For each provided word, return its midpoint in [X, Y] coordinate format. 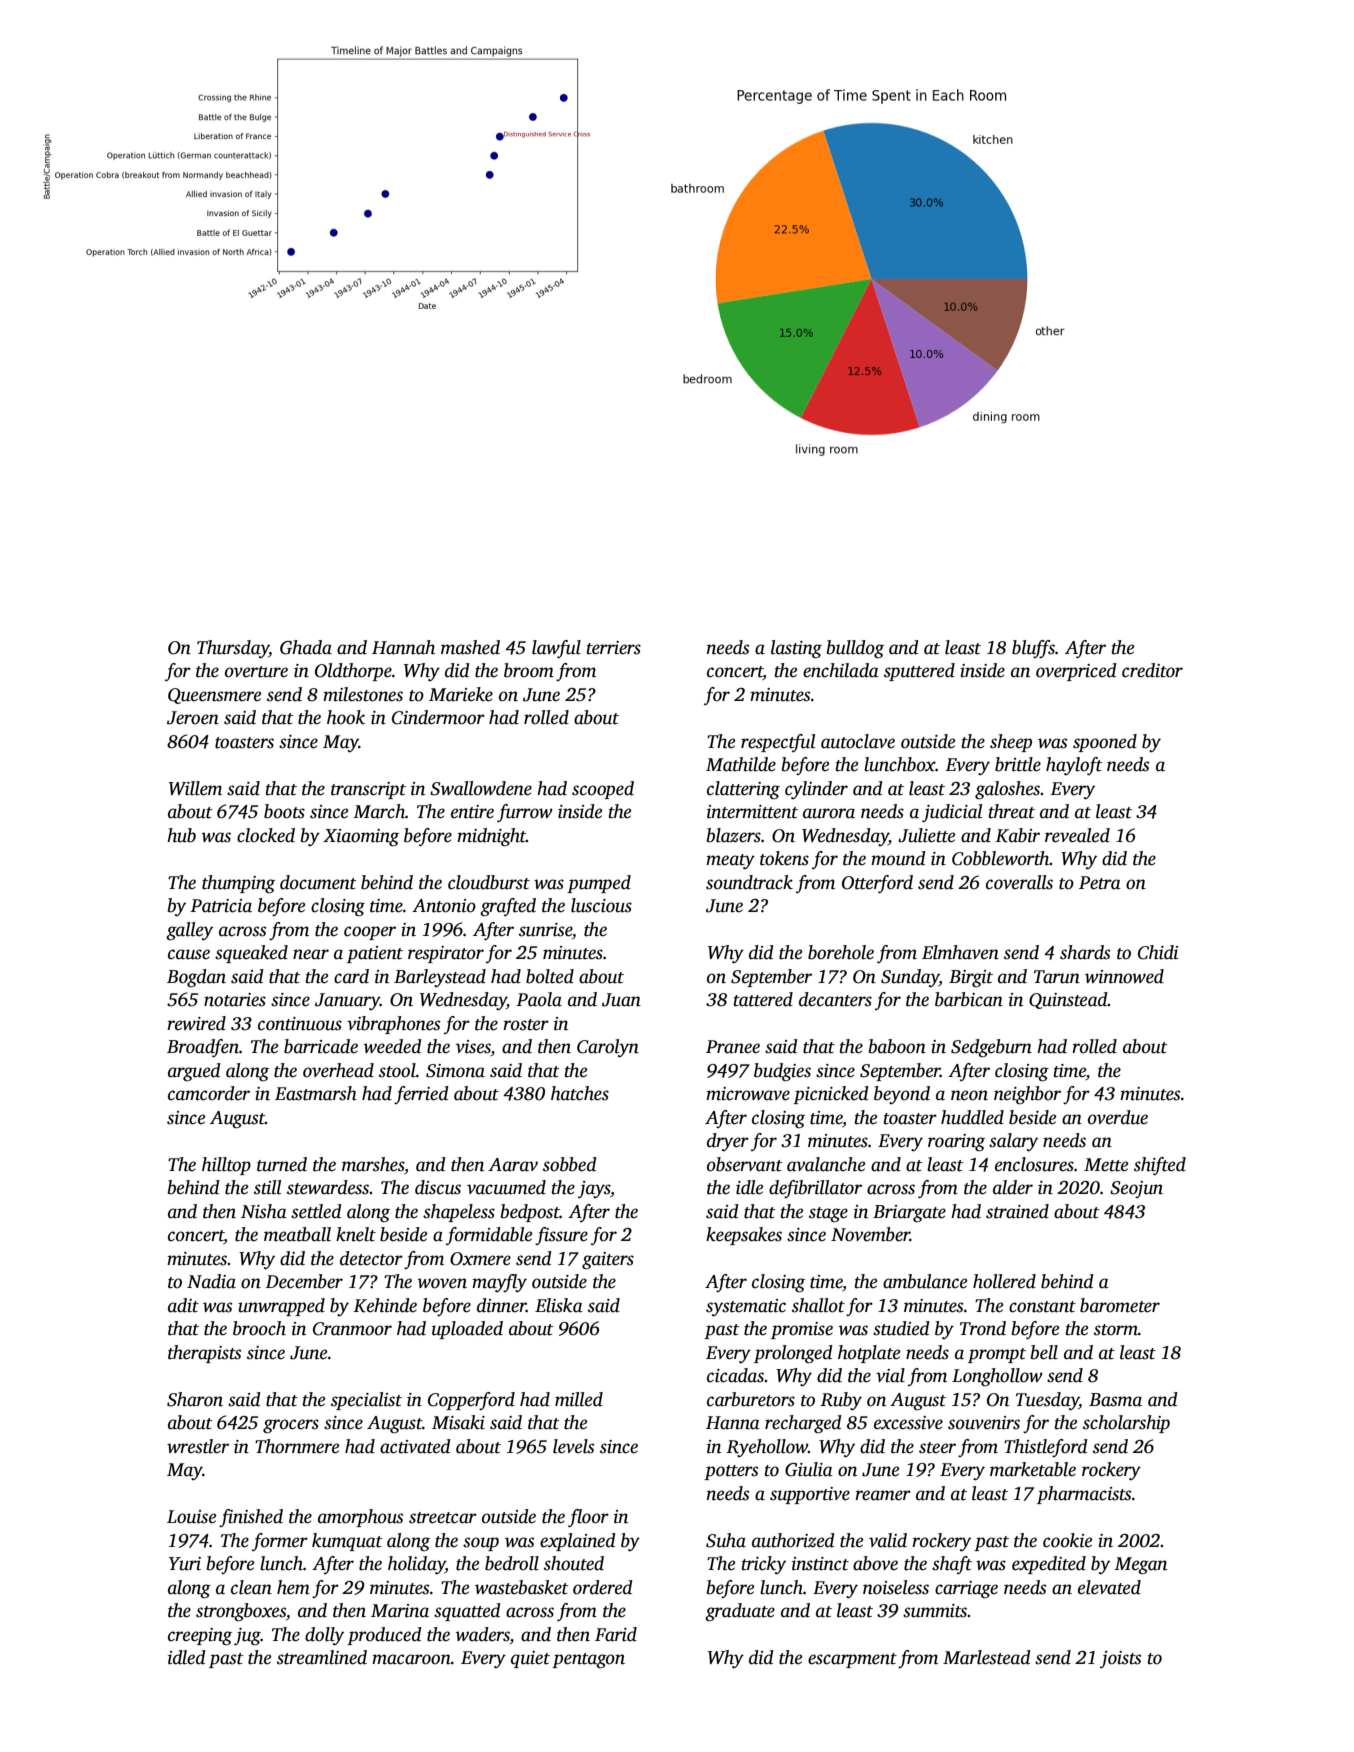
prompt [997, 1355]
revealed [1077, 835]
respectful [778, 743]
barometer [1120, 1305]
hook [346, 717]
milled [579, 1399]
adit [183, 1305]
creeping [200, 1637]
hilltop [226, 1166]
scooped [603, 790]
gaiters [608, 1261]
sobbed [570, 1164]
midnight [491, 837]
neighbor [1027, 1095]
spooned [1105, 743]
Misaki [458, 1422]
